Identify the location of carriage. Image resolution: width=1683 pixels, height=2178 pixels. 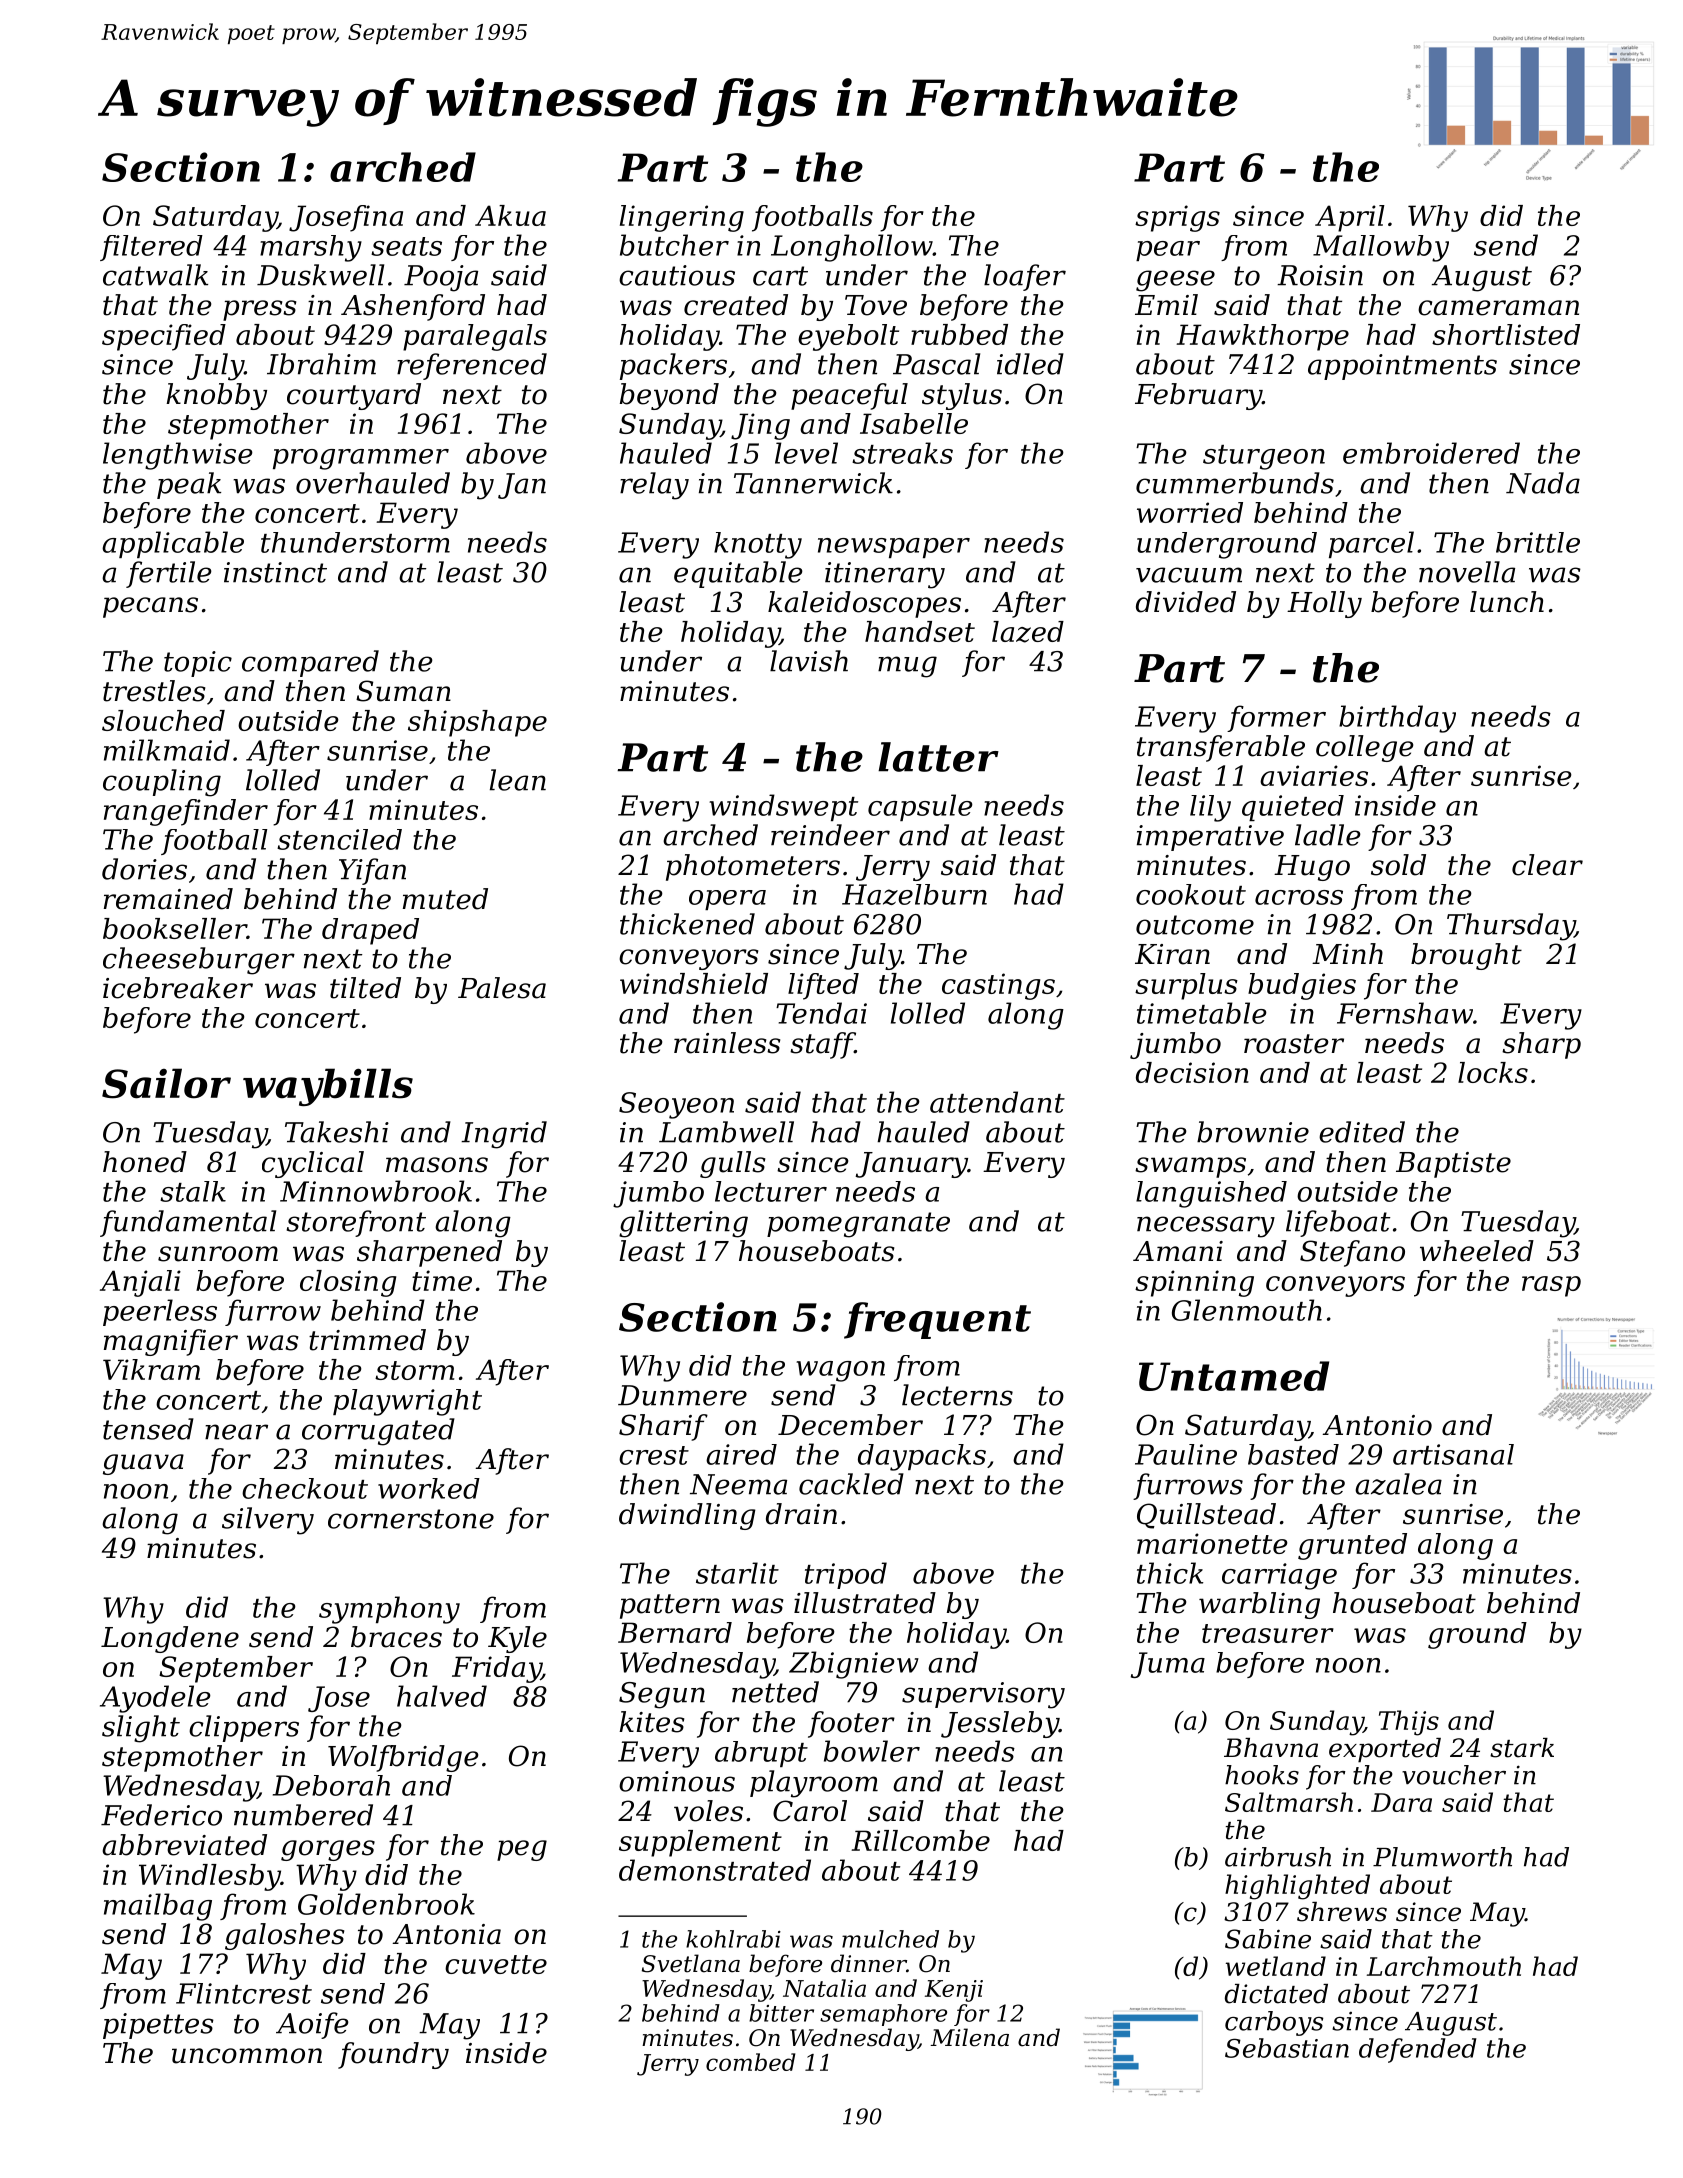
(1279, 1576).
